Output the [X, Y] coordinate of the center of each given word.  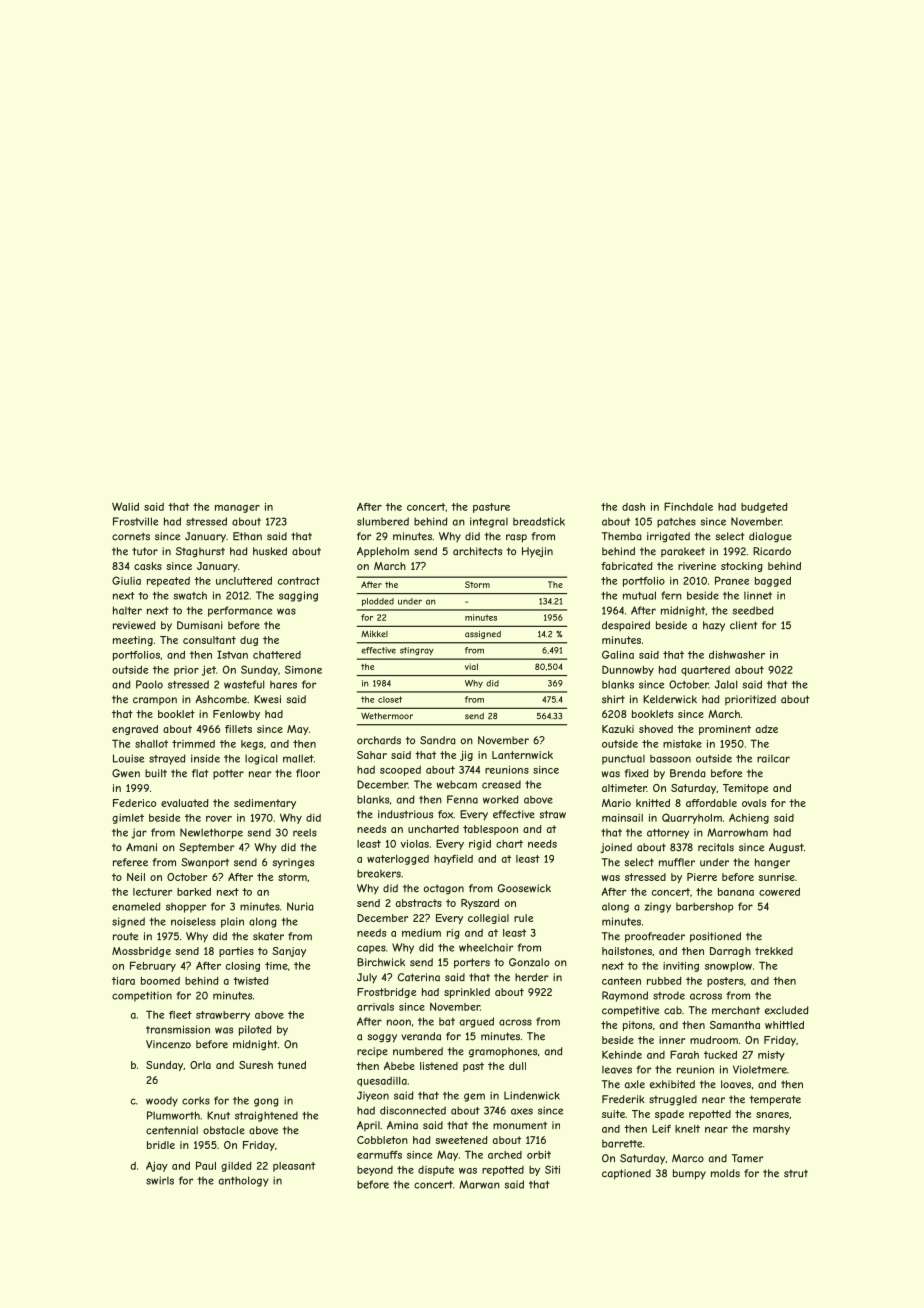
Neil [136, 877]
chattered [277, 655]
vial [471, 666]
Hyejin [537, 552]
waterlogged [398, 860]
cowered [779, 892]
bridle [161, 1145]
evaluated [185, 803]
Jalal [726, 684]
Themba [622, 536]
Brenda [688, 773]
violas [415, 844]
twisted [251, 981]
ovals [754, 803]
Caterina [419, 977]
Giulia [126, 580]
